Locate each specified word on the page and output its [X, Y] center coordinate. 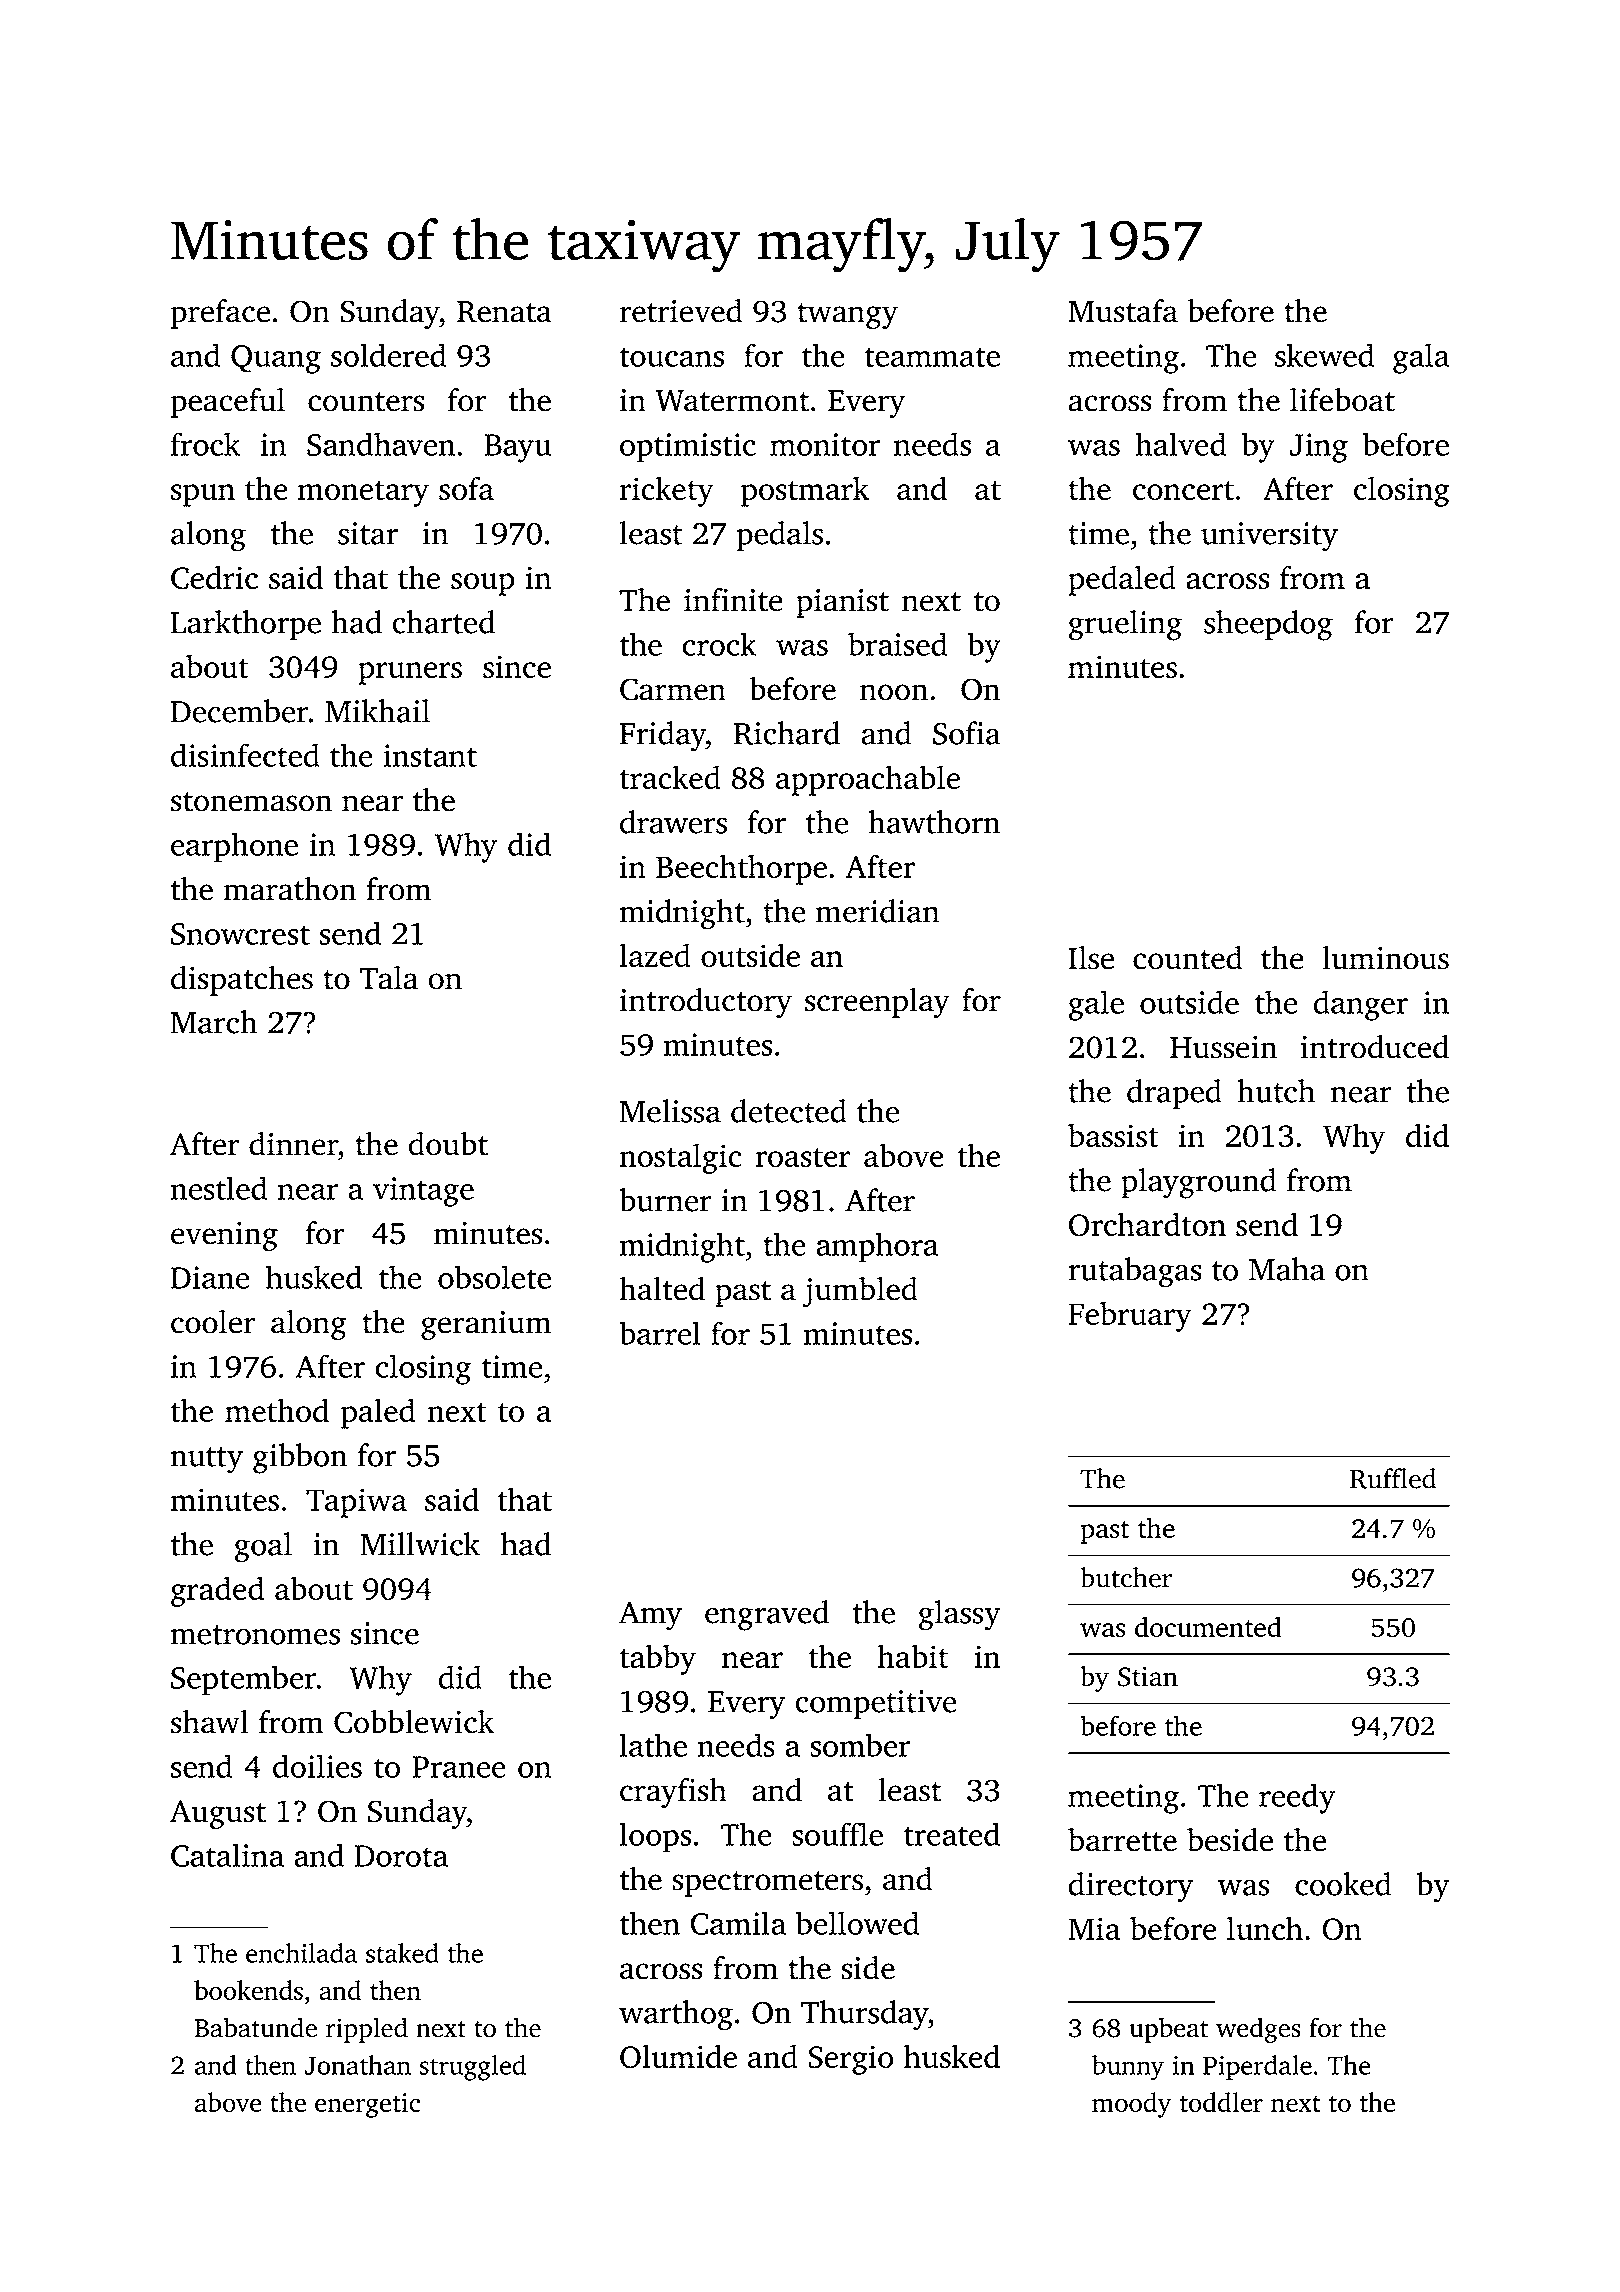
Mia [1094, 1928]
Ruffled [1393, 1478]
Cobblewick [414, 1722]
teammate [932, 357]
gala [1421, 358]
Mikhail [377, 711]
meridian [878, 911]
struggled [473, 2068]
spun [203, 495]
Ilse [1091, 958]
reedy [1297, 1798]
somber [860, 1745]
